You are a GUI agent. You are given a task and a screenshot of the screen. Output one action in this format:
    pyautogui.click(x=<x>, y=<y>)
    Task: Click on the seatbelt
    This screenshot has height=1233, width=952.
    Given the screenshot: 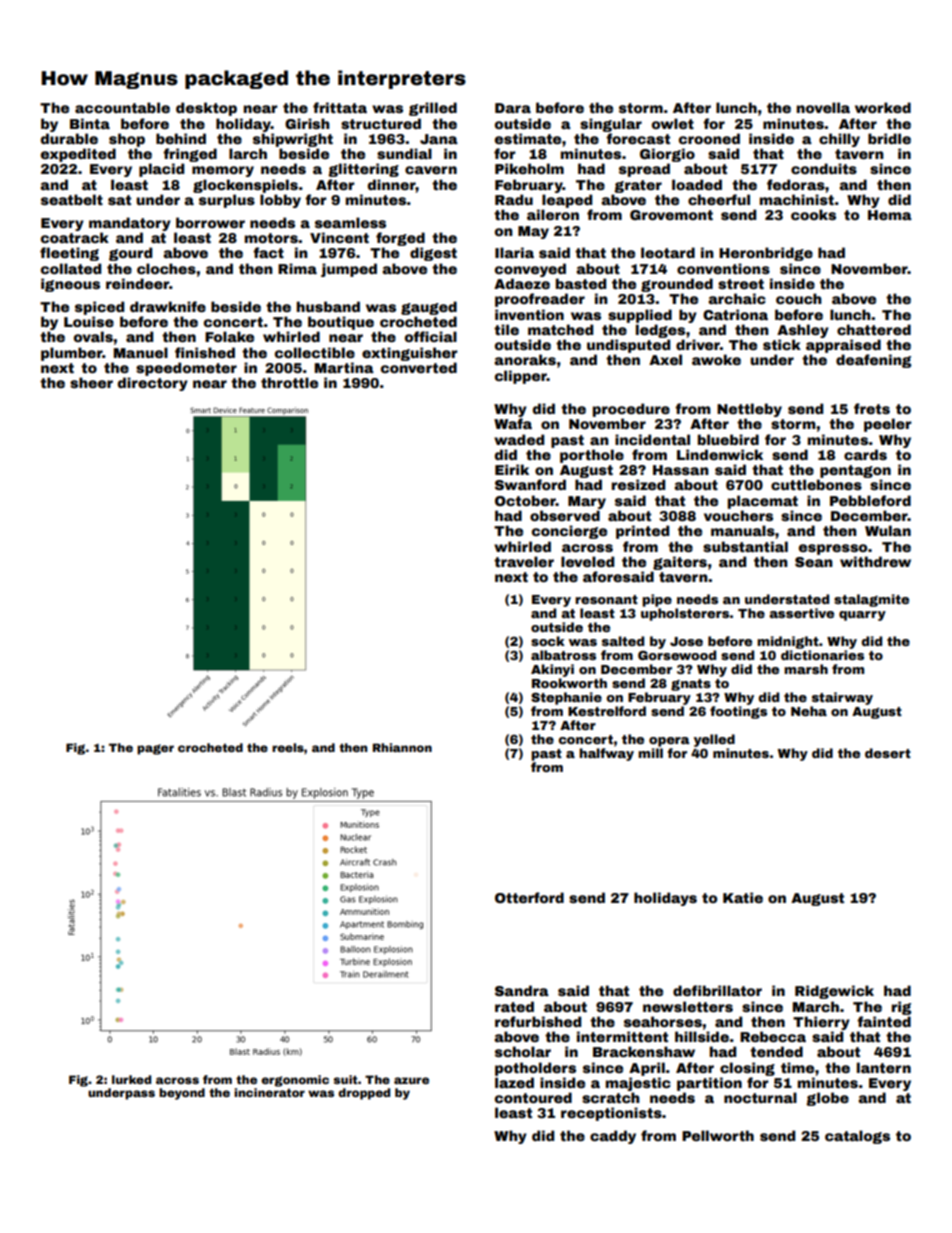 What is the action you would take?
    pyautogui.click(x=72, y=199)
